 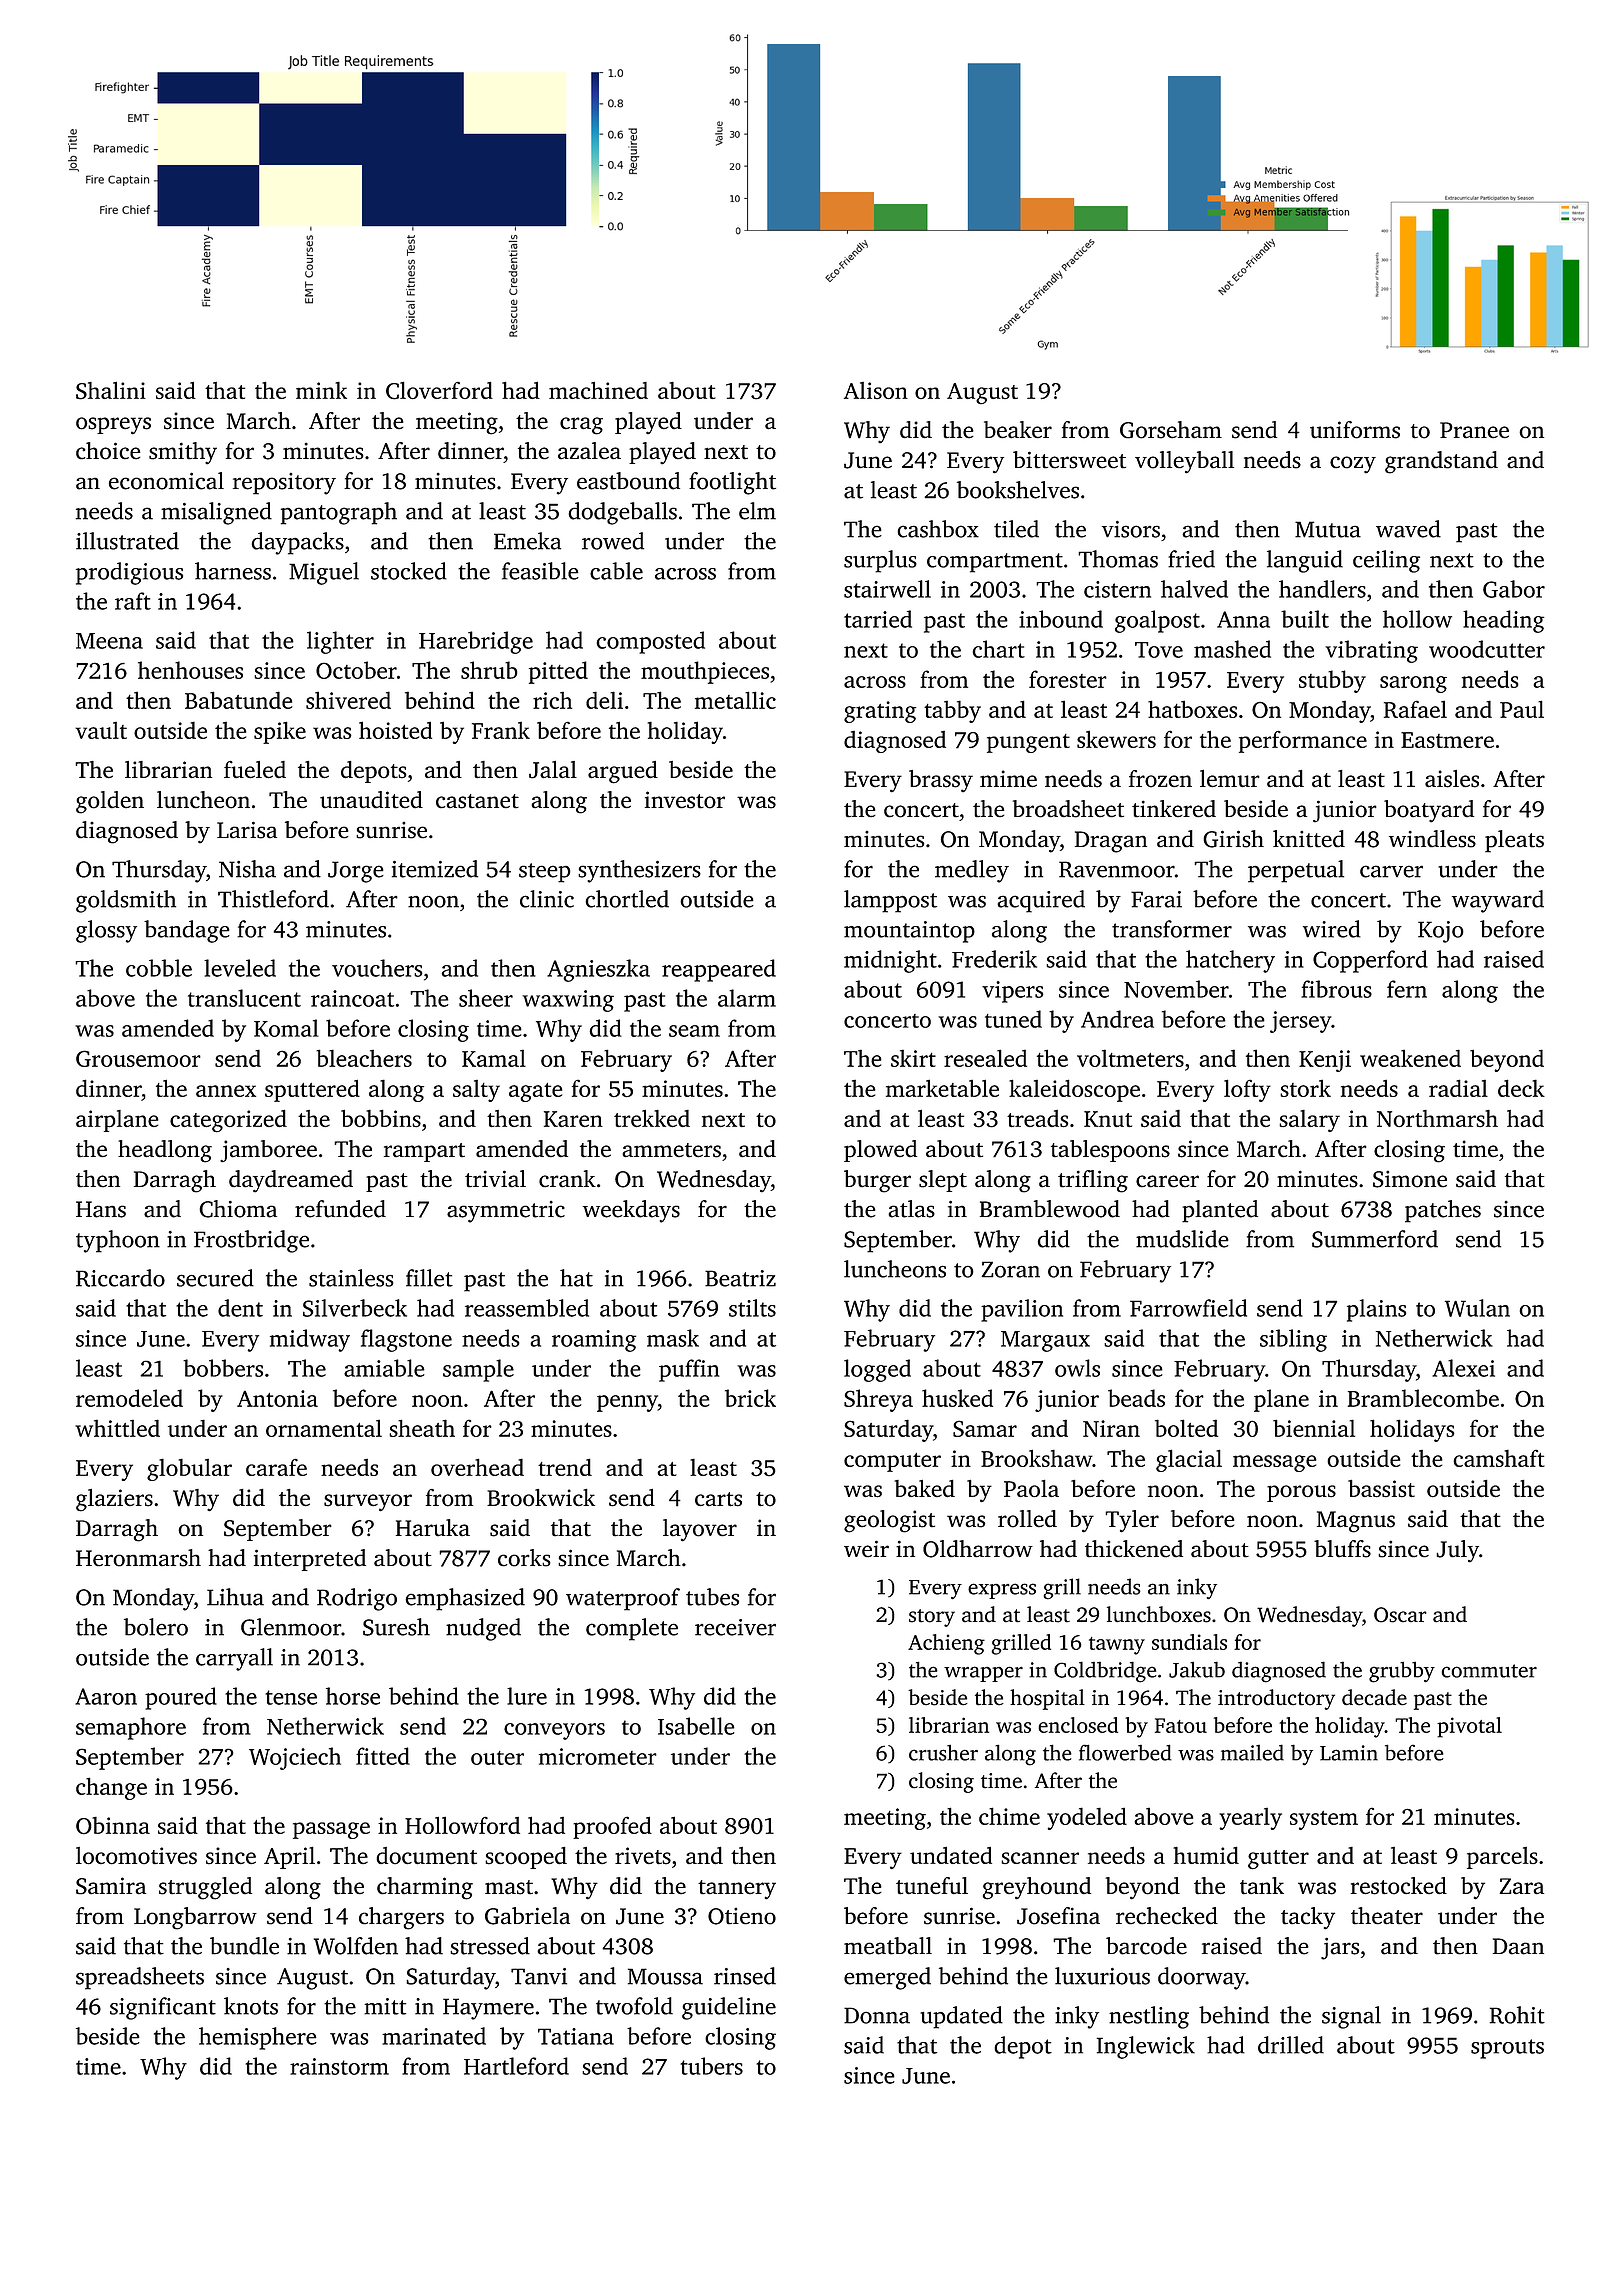 I want to click on trend, so click(x=565, y=1467).
